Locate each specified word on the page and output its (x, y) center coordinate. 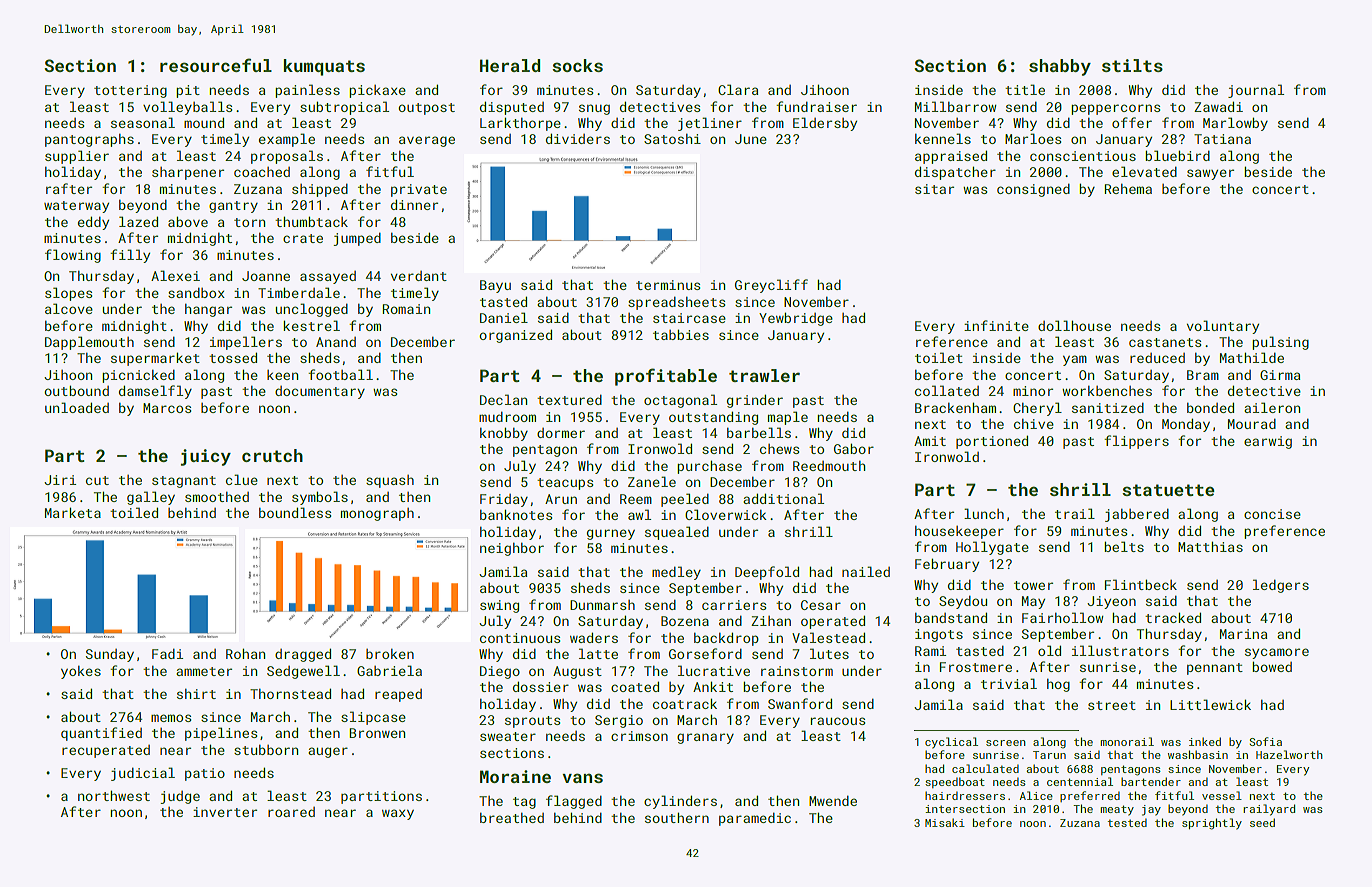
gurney (611, 534)
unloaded (77, 407)
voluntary (1223, 327)
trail (1075, 513)
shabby (1060, 67)
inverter (225, 812)
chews (779, 449)
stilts (1132, 65)
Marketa (73, 512)
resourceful (216, 65)
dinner (414, 204)
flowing (73, 256)
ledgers (1281, 586)
